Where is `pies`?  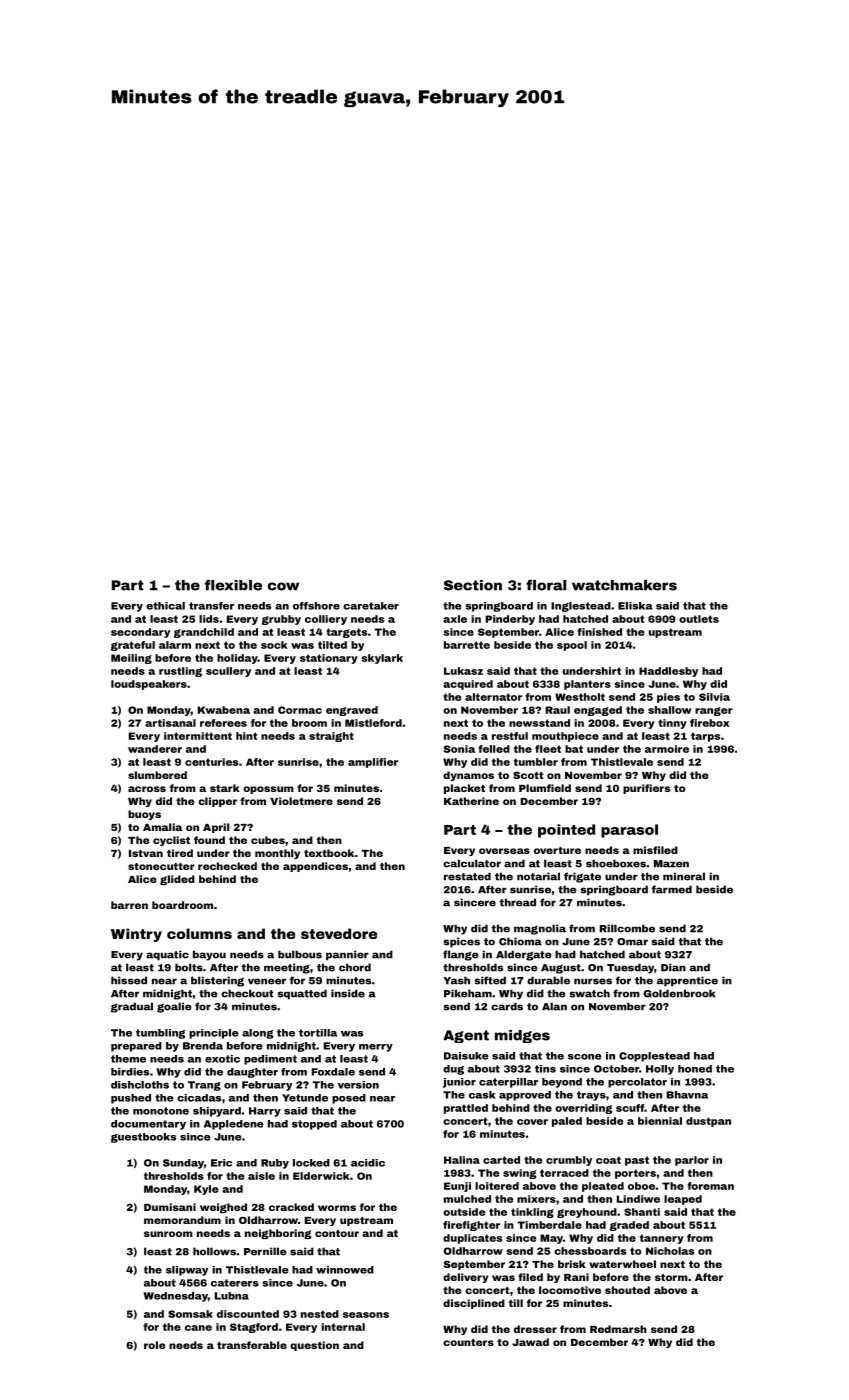 pies is located at coordinates (668, 698).
